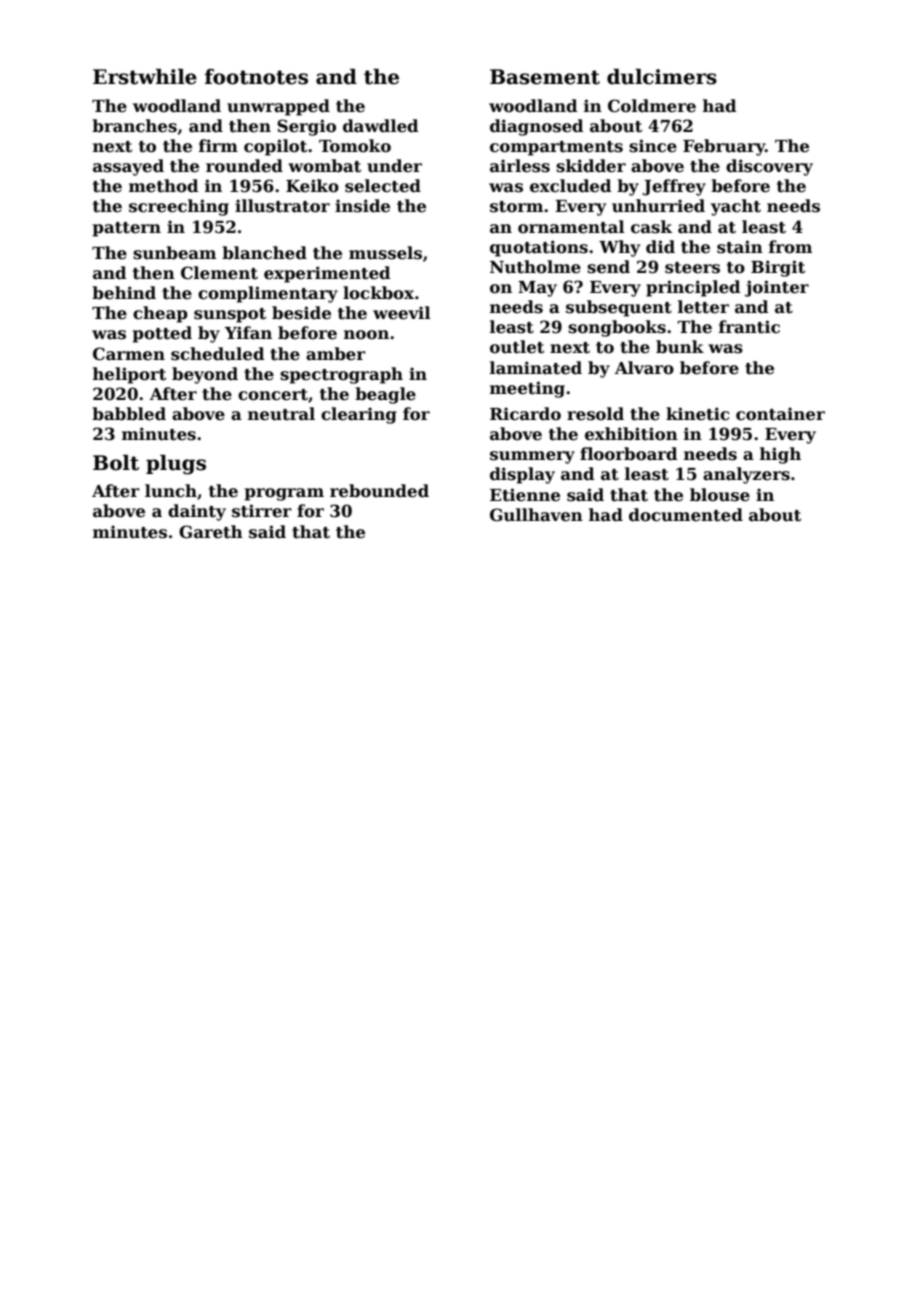 Image resolution: width=924 pixels, height=1311 pixels. I want to click on inside, so click(362, 206).
